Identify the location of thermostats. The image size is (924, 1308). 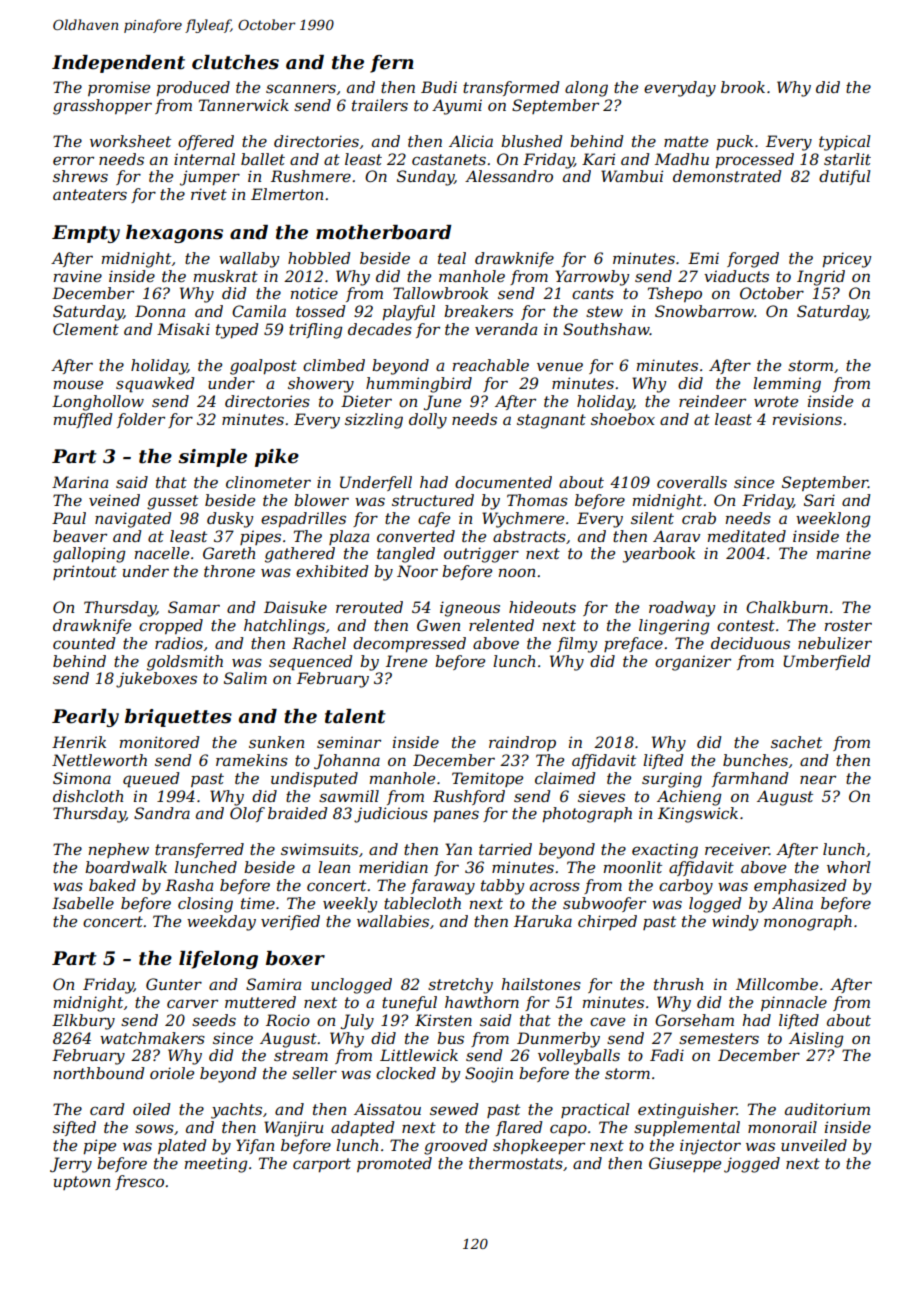
(516, 1163).
